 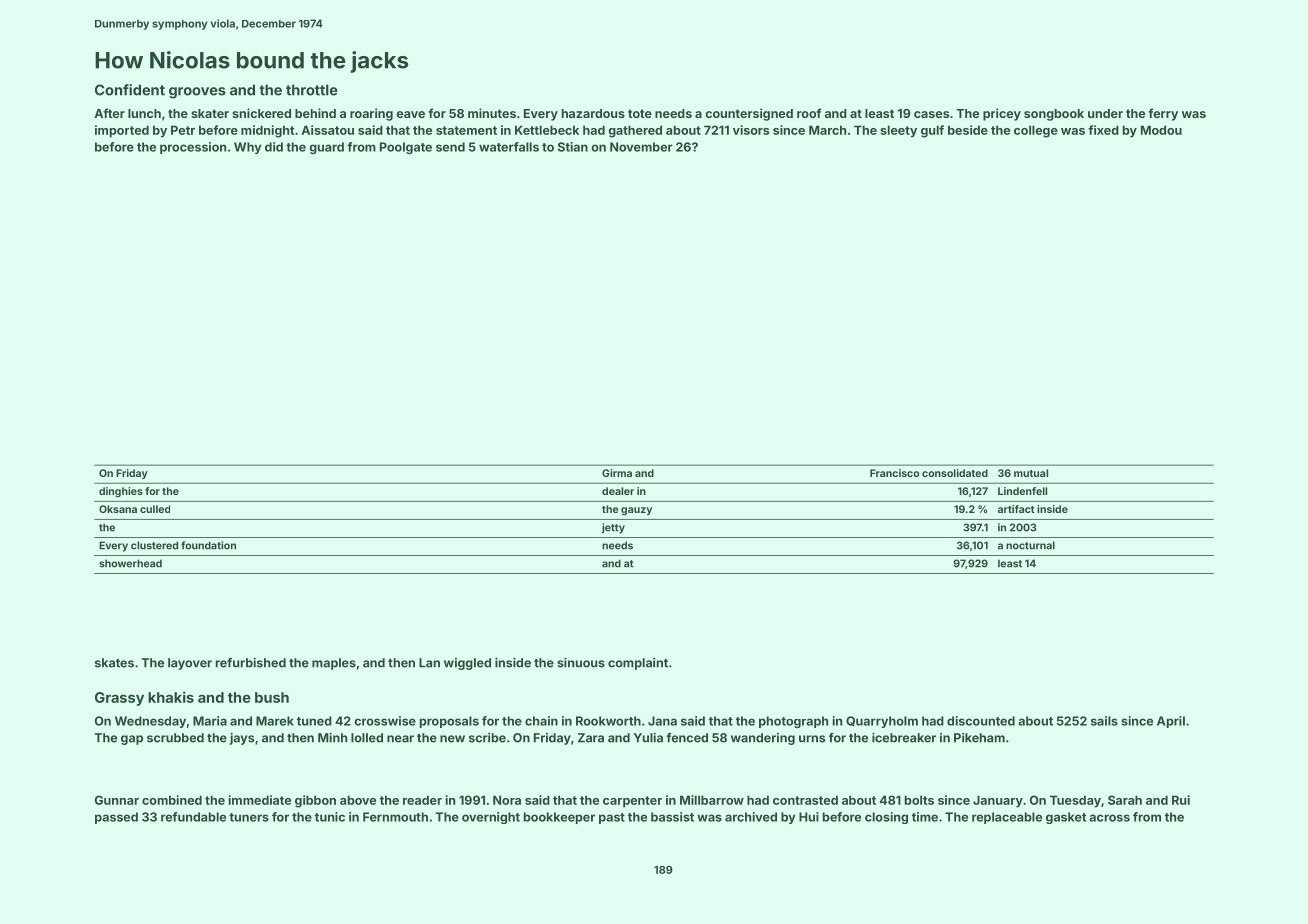 I want to click on Girma, so click(x=617, y=473).
